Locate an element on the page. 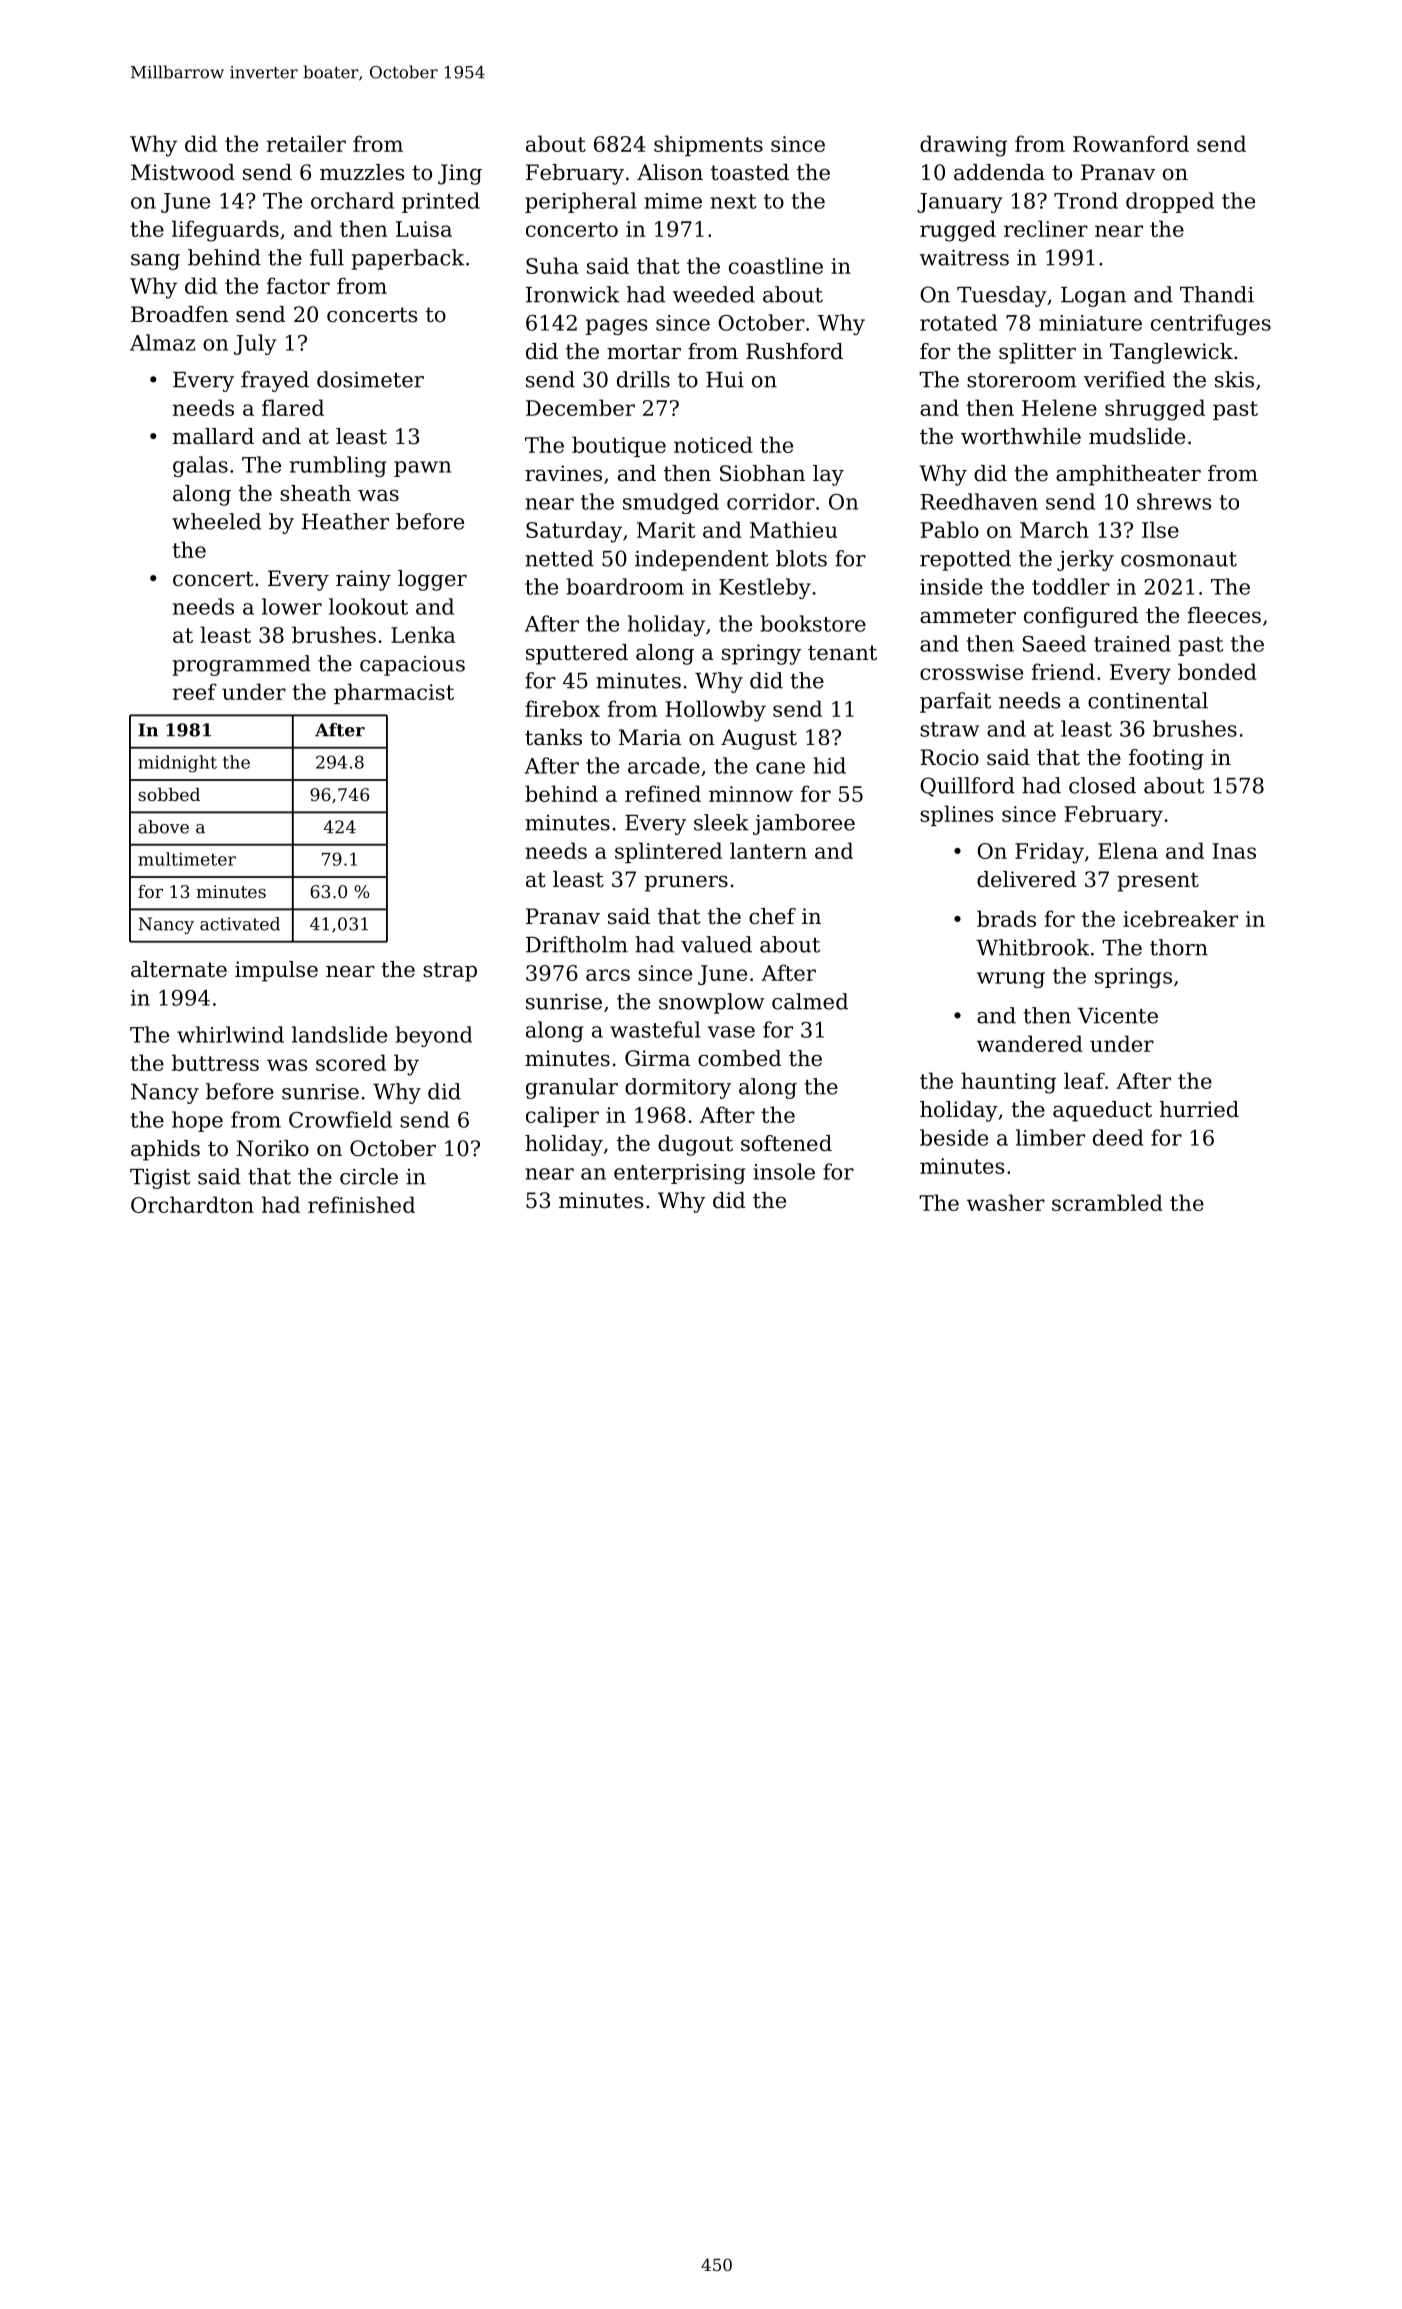 This document has width=1402, height=2309. boutique is located at coordinates (619, 446).
